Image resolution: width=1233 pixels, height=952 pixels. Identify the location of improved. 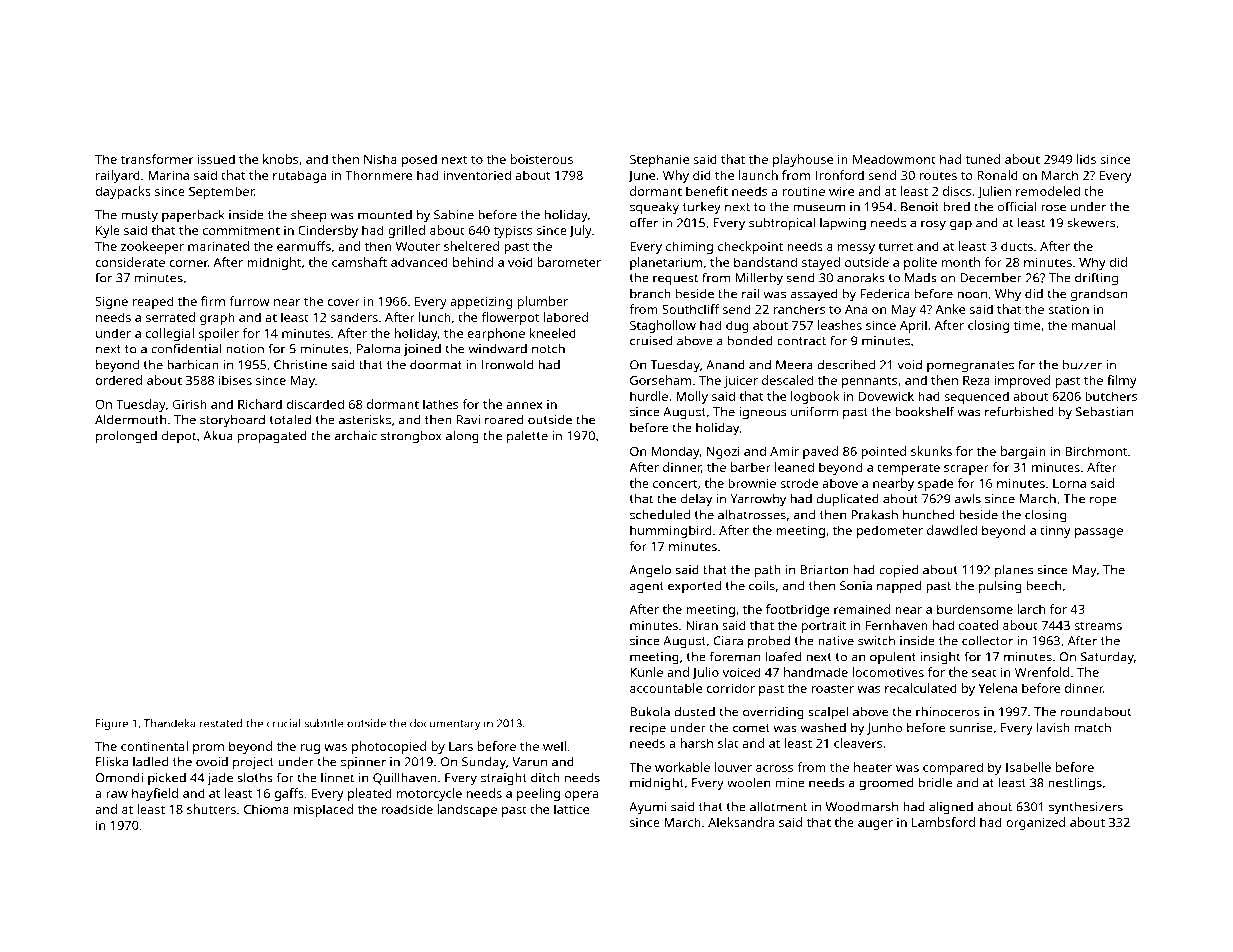
(1022, 381).
